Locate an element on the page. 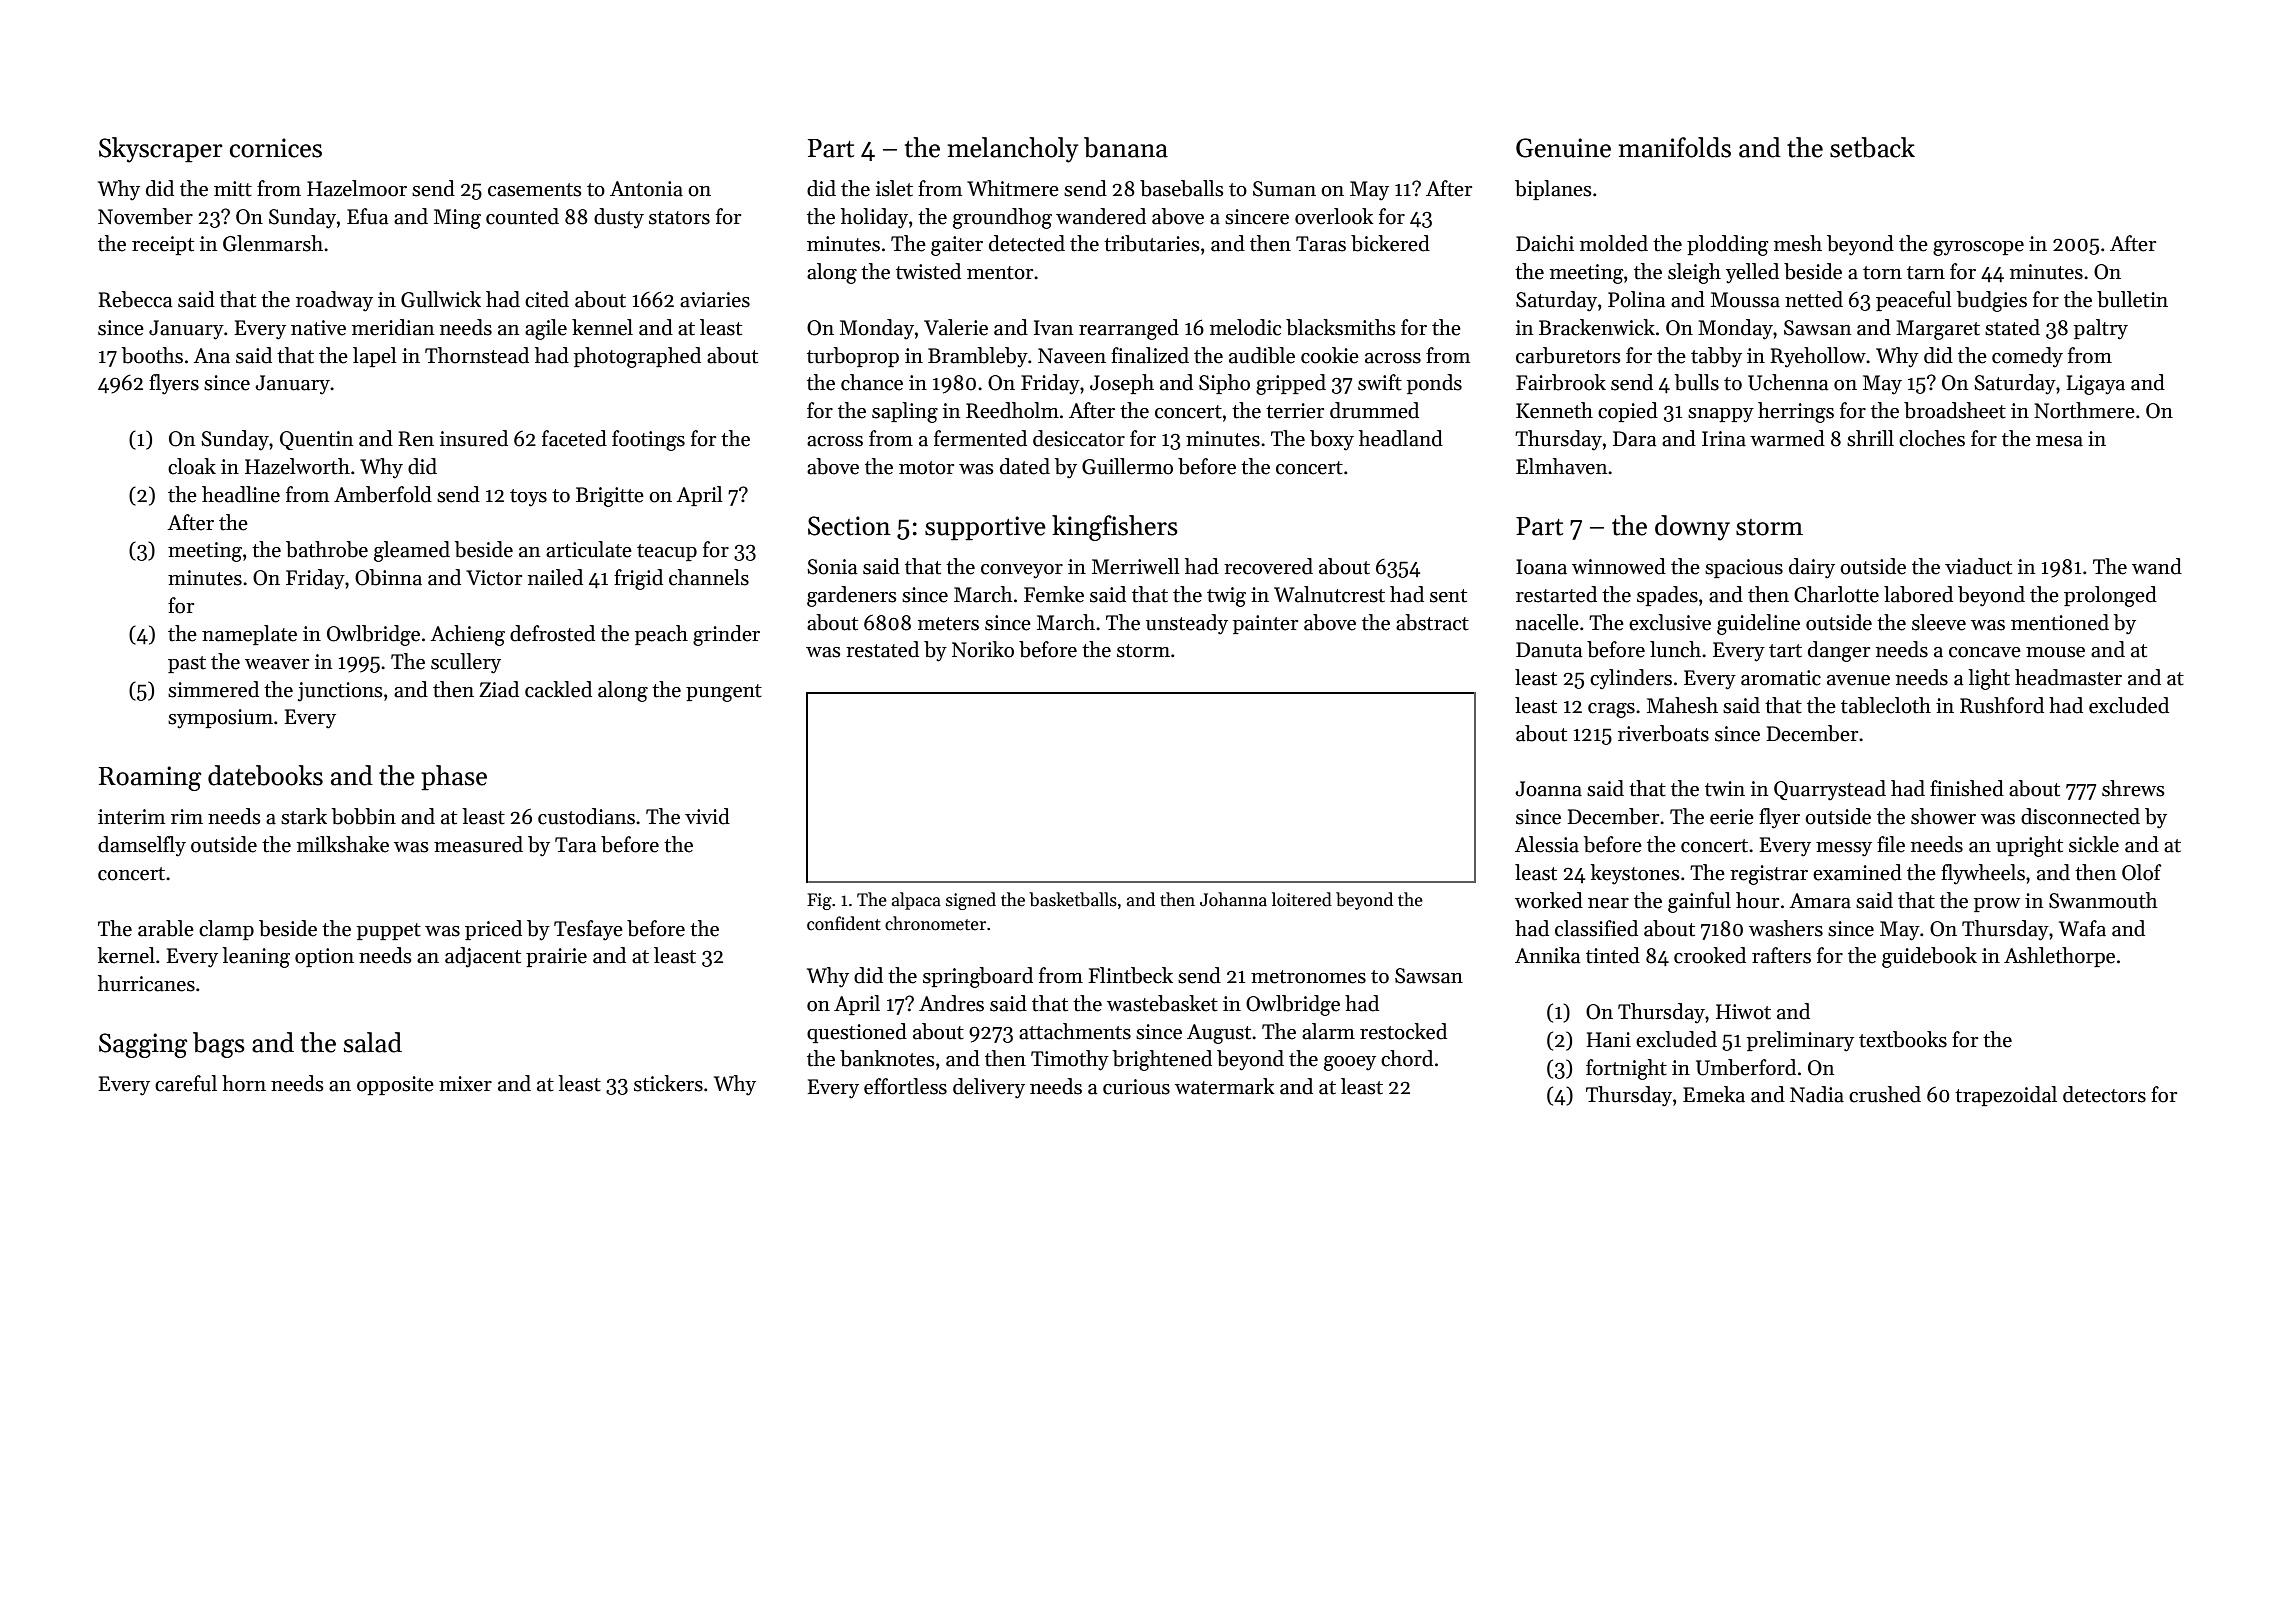 The width and height of the page is (2282, 1614). stickers is located at coordinates (668, 1083).
